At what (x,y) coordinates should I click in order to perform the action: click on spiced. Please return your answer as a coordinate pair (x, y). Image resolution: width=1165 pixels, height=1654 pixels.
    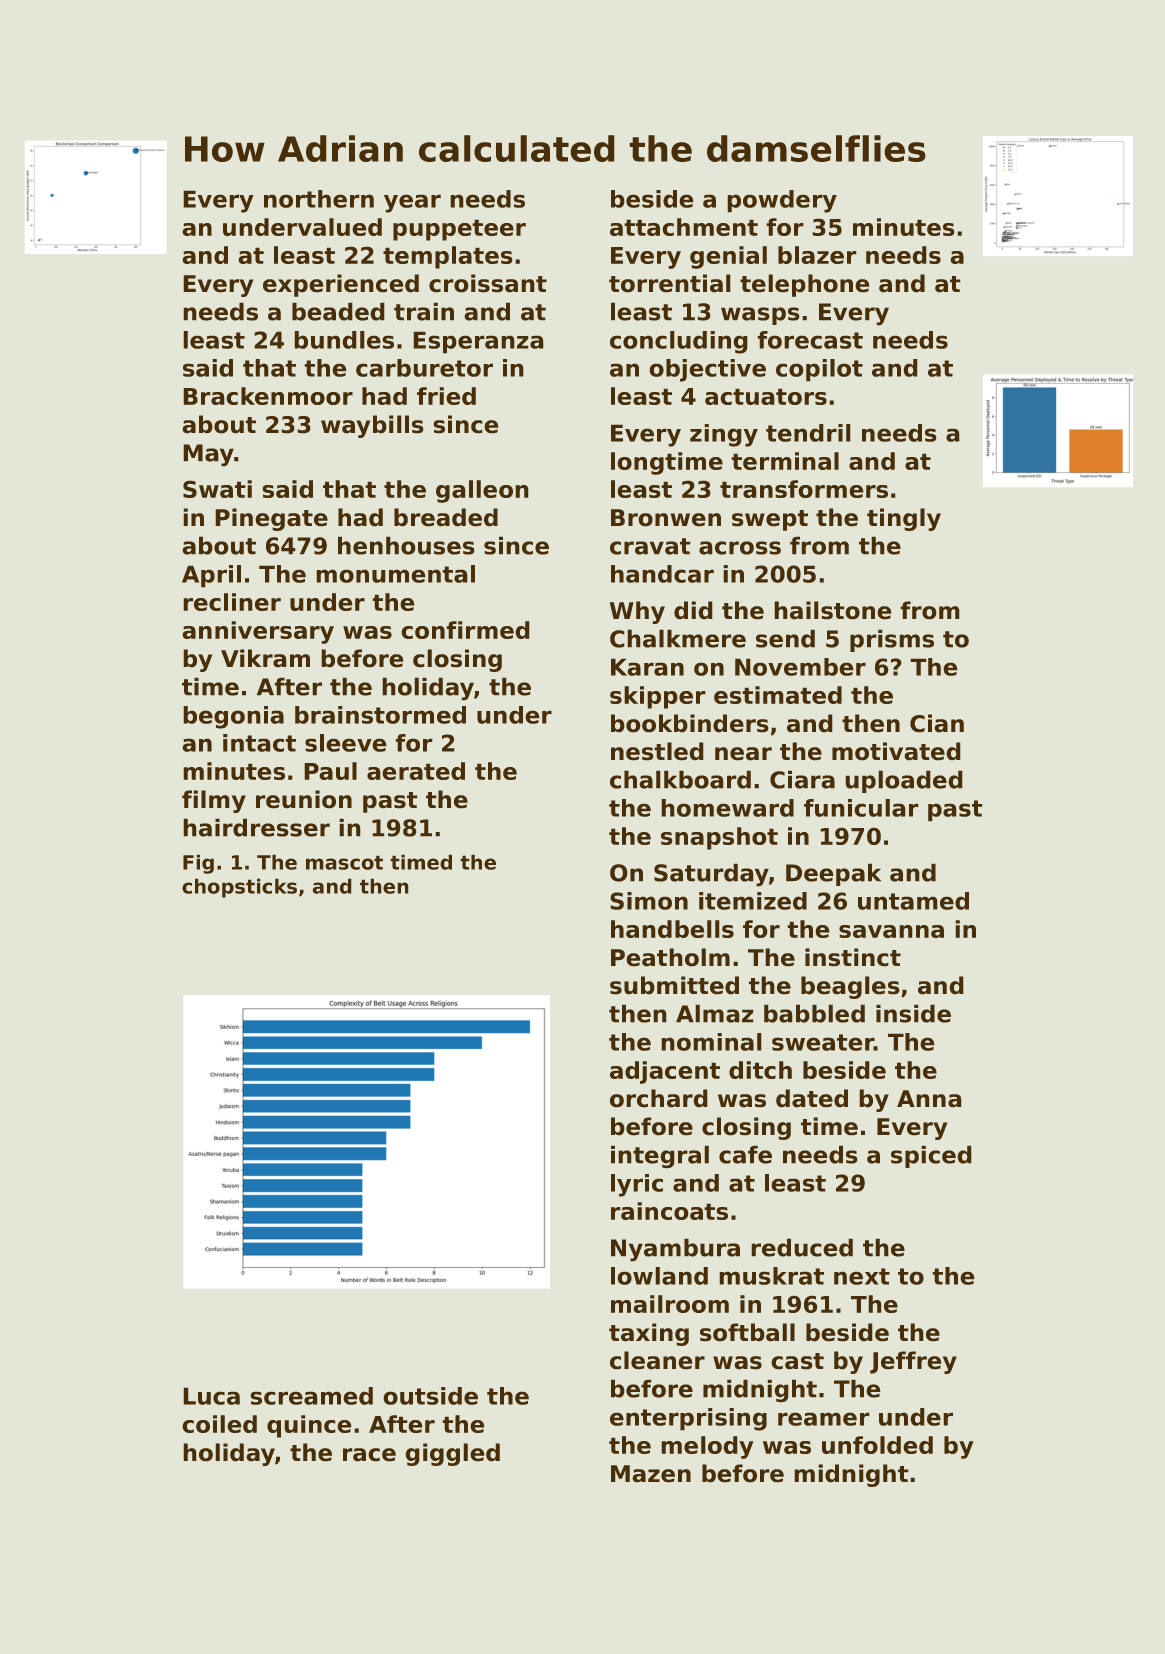
    Looking at the image, I should click on (931, 1156).
